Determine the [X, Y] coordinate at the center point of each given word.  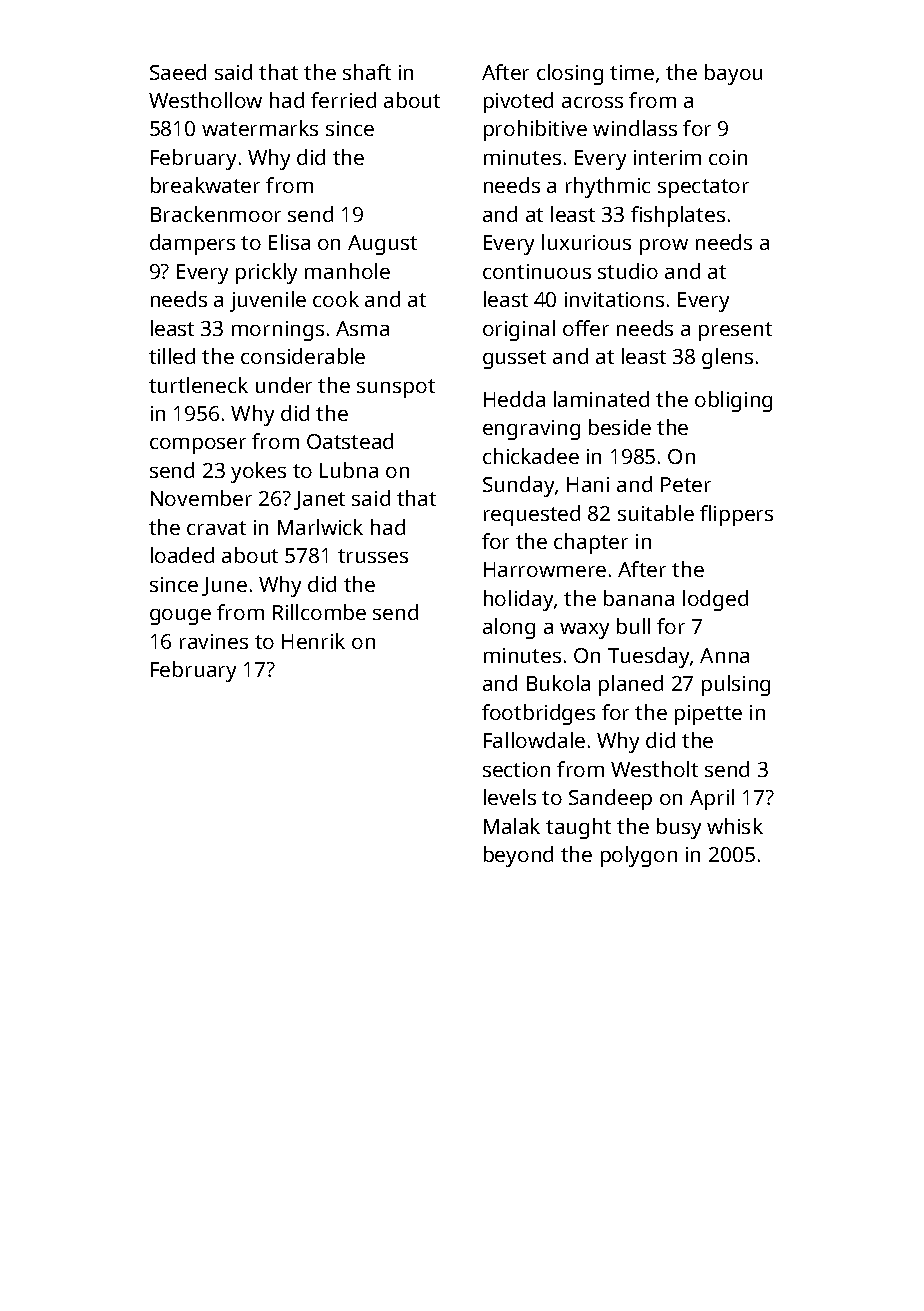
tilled [172, 356]
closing [570, 74]
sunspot [396, 388]
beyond [518, 856]
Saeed [178, 72]
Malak [512, 826]
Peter [686, 484]
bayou [733, 74]
